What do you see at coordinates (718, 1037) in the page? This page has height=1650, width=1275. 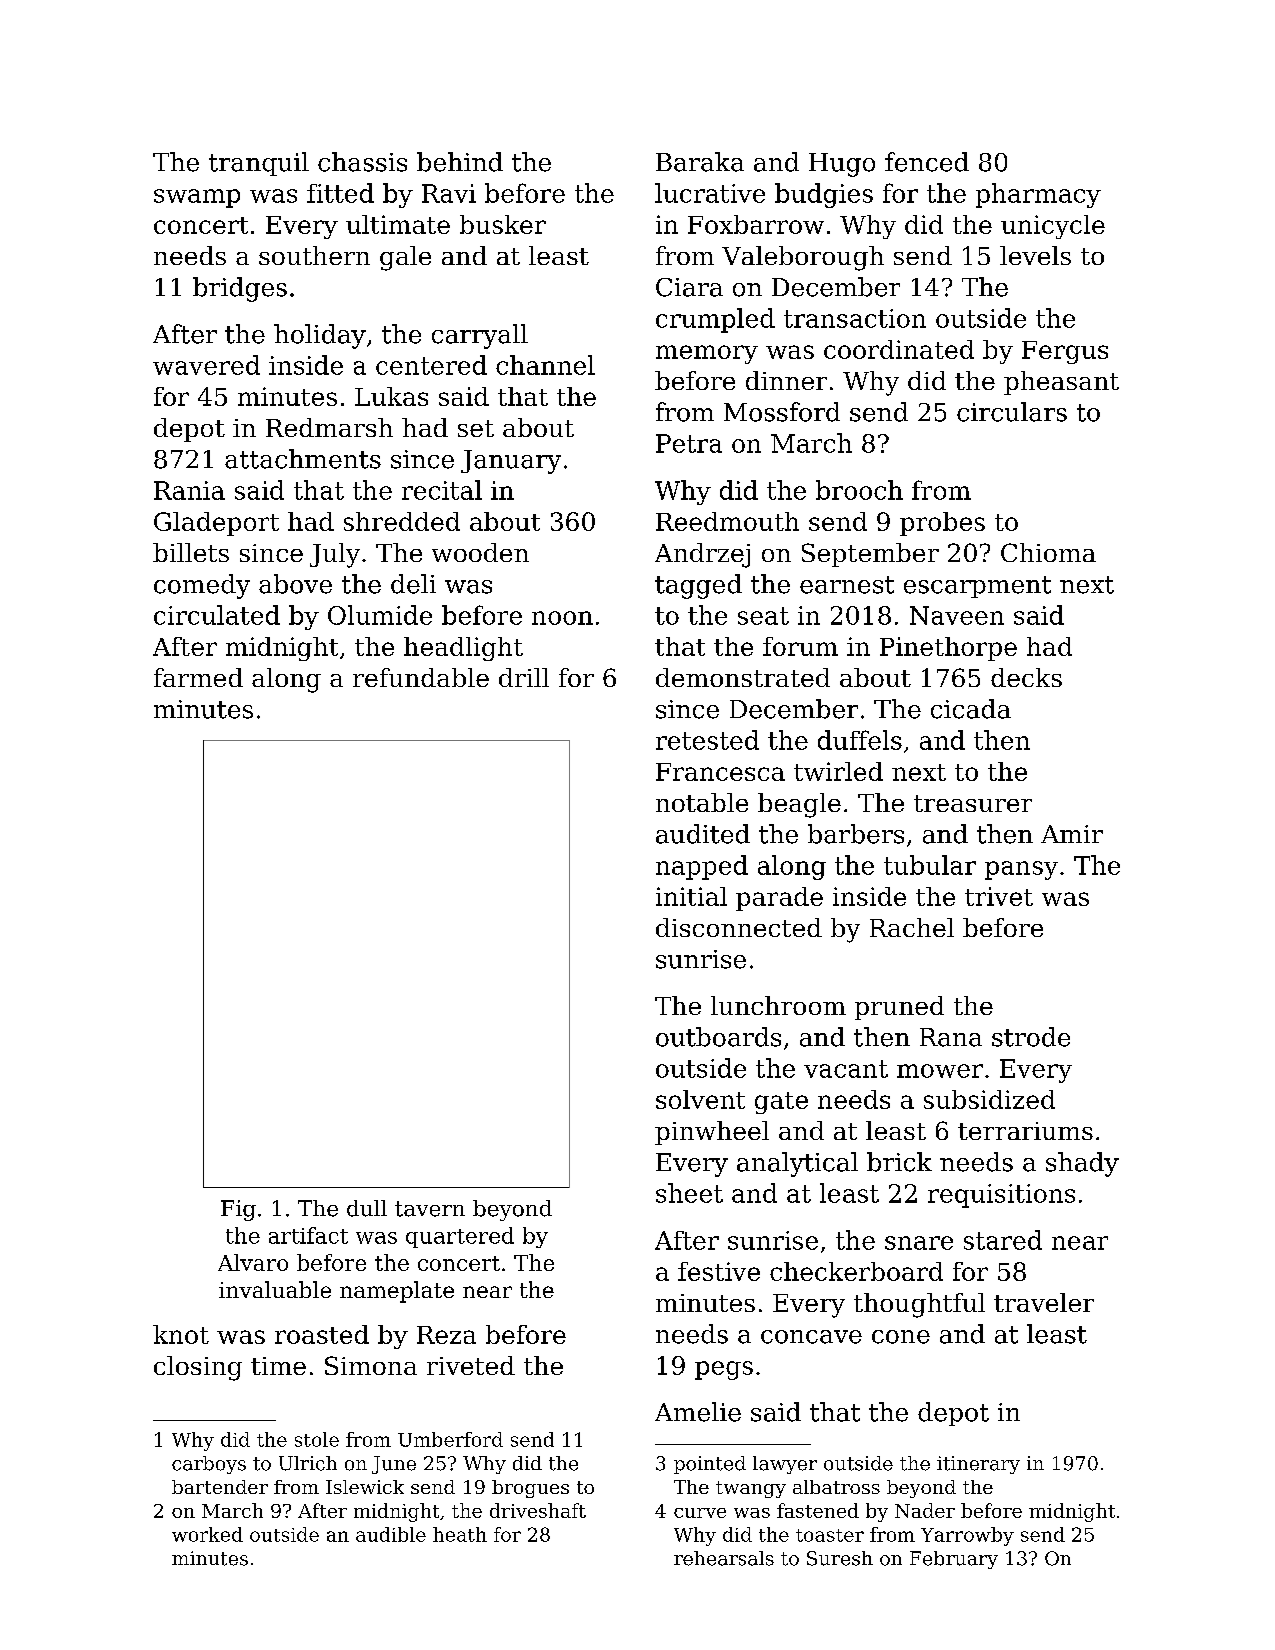 I see `outboards` at bounding box center [718, 1037].
